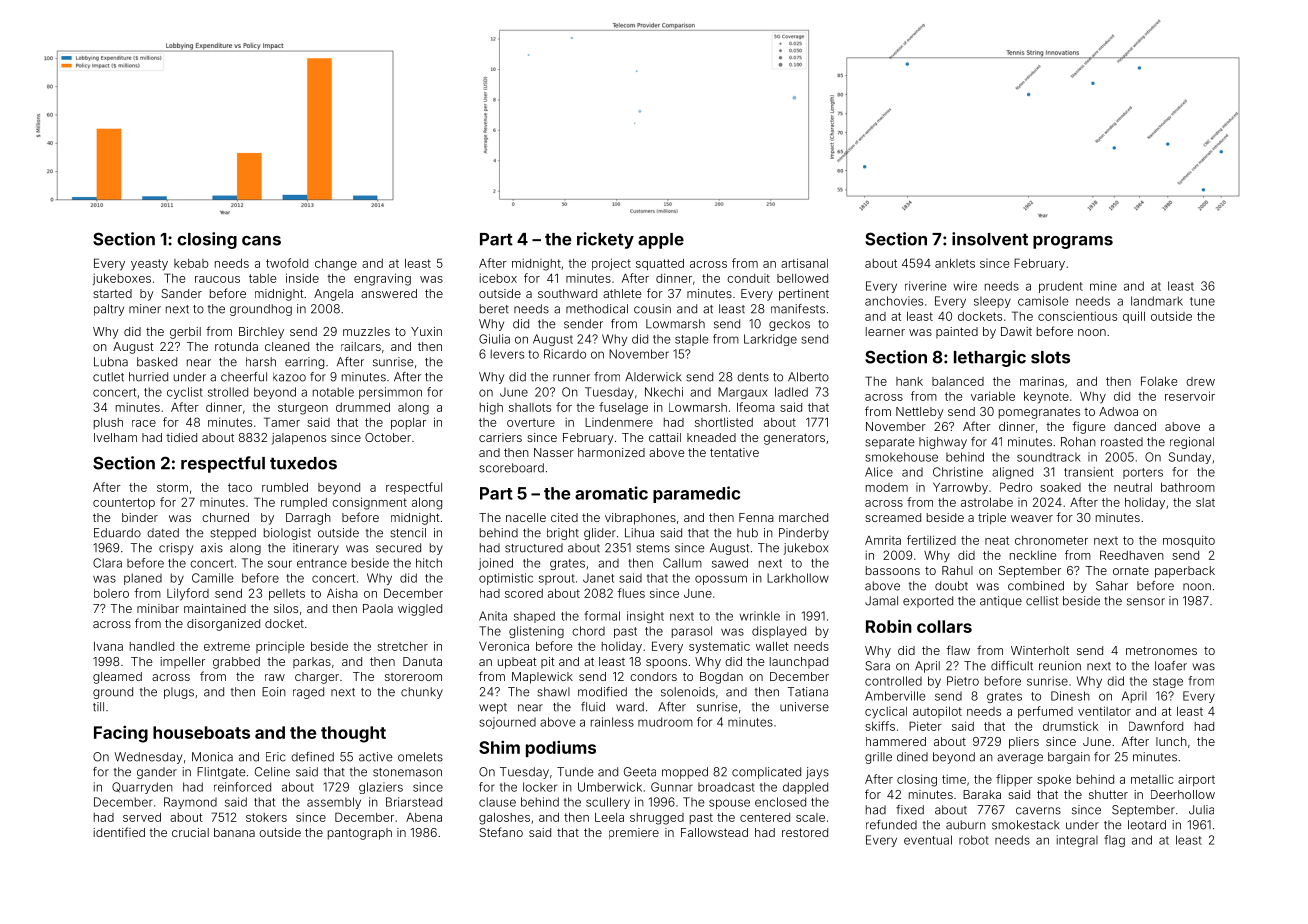 This screenshot has width=1308, height=924. What do you see at coordinates (886, 713) in the screenshot?
I see `cyclical` at bounding box center [886, 713].
